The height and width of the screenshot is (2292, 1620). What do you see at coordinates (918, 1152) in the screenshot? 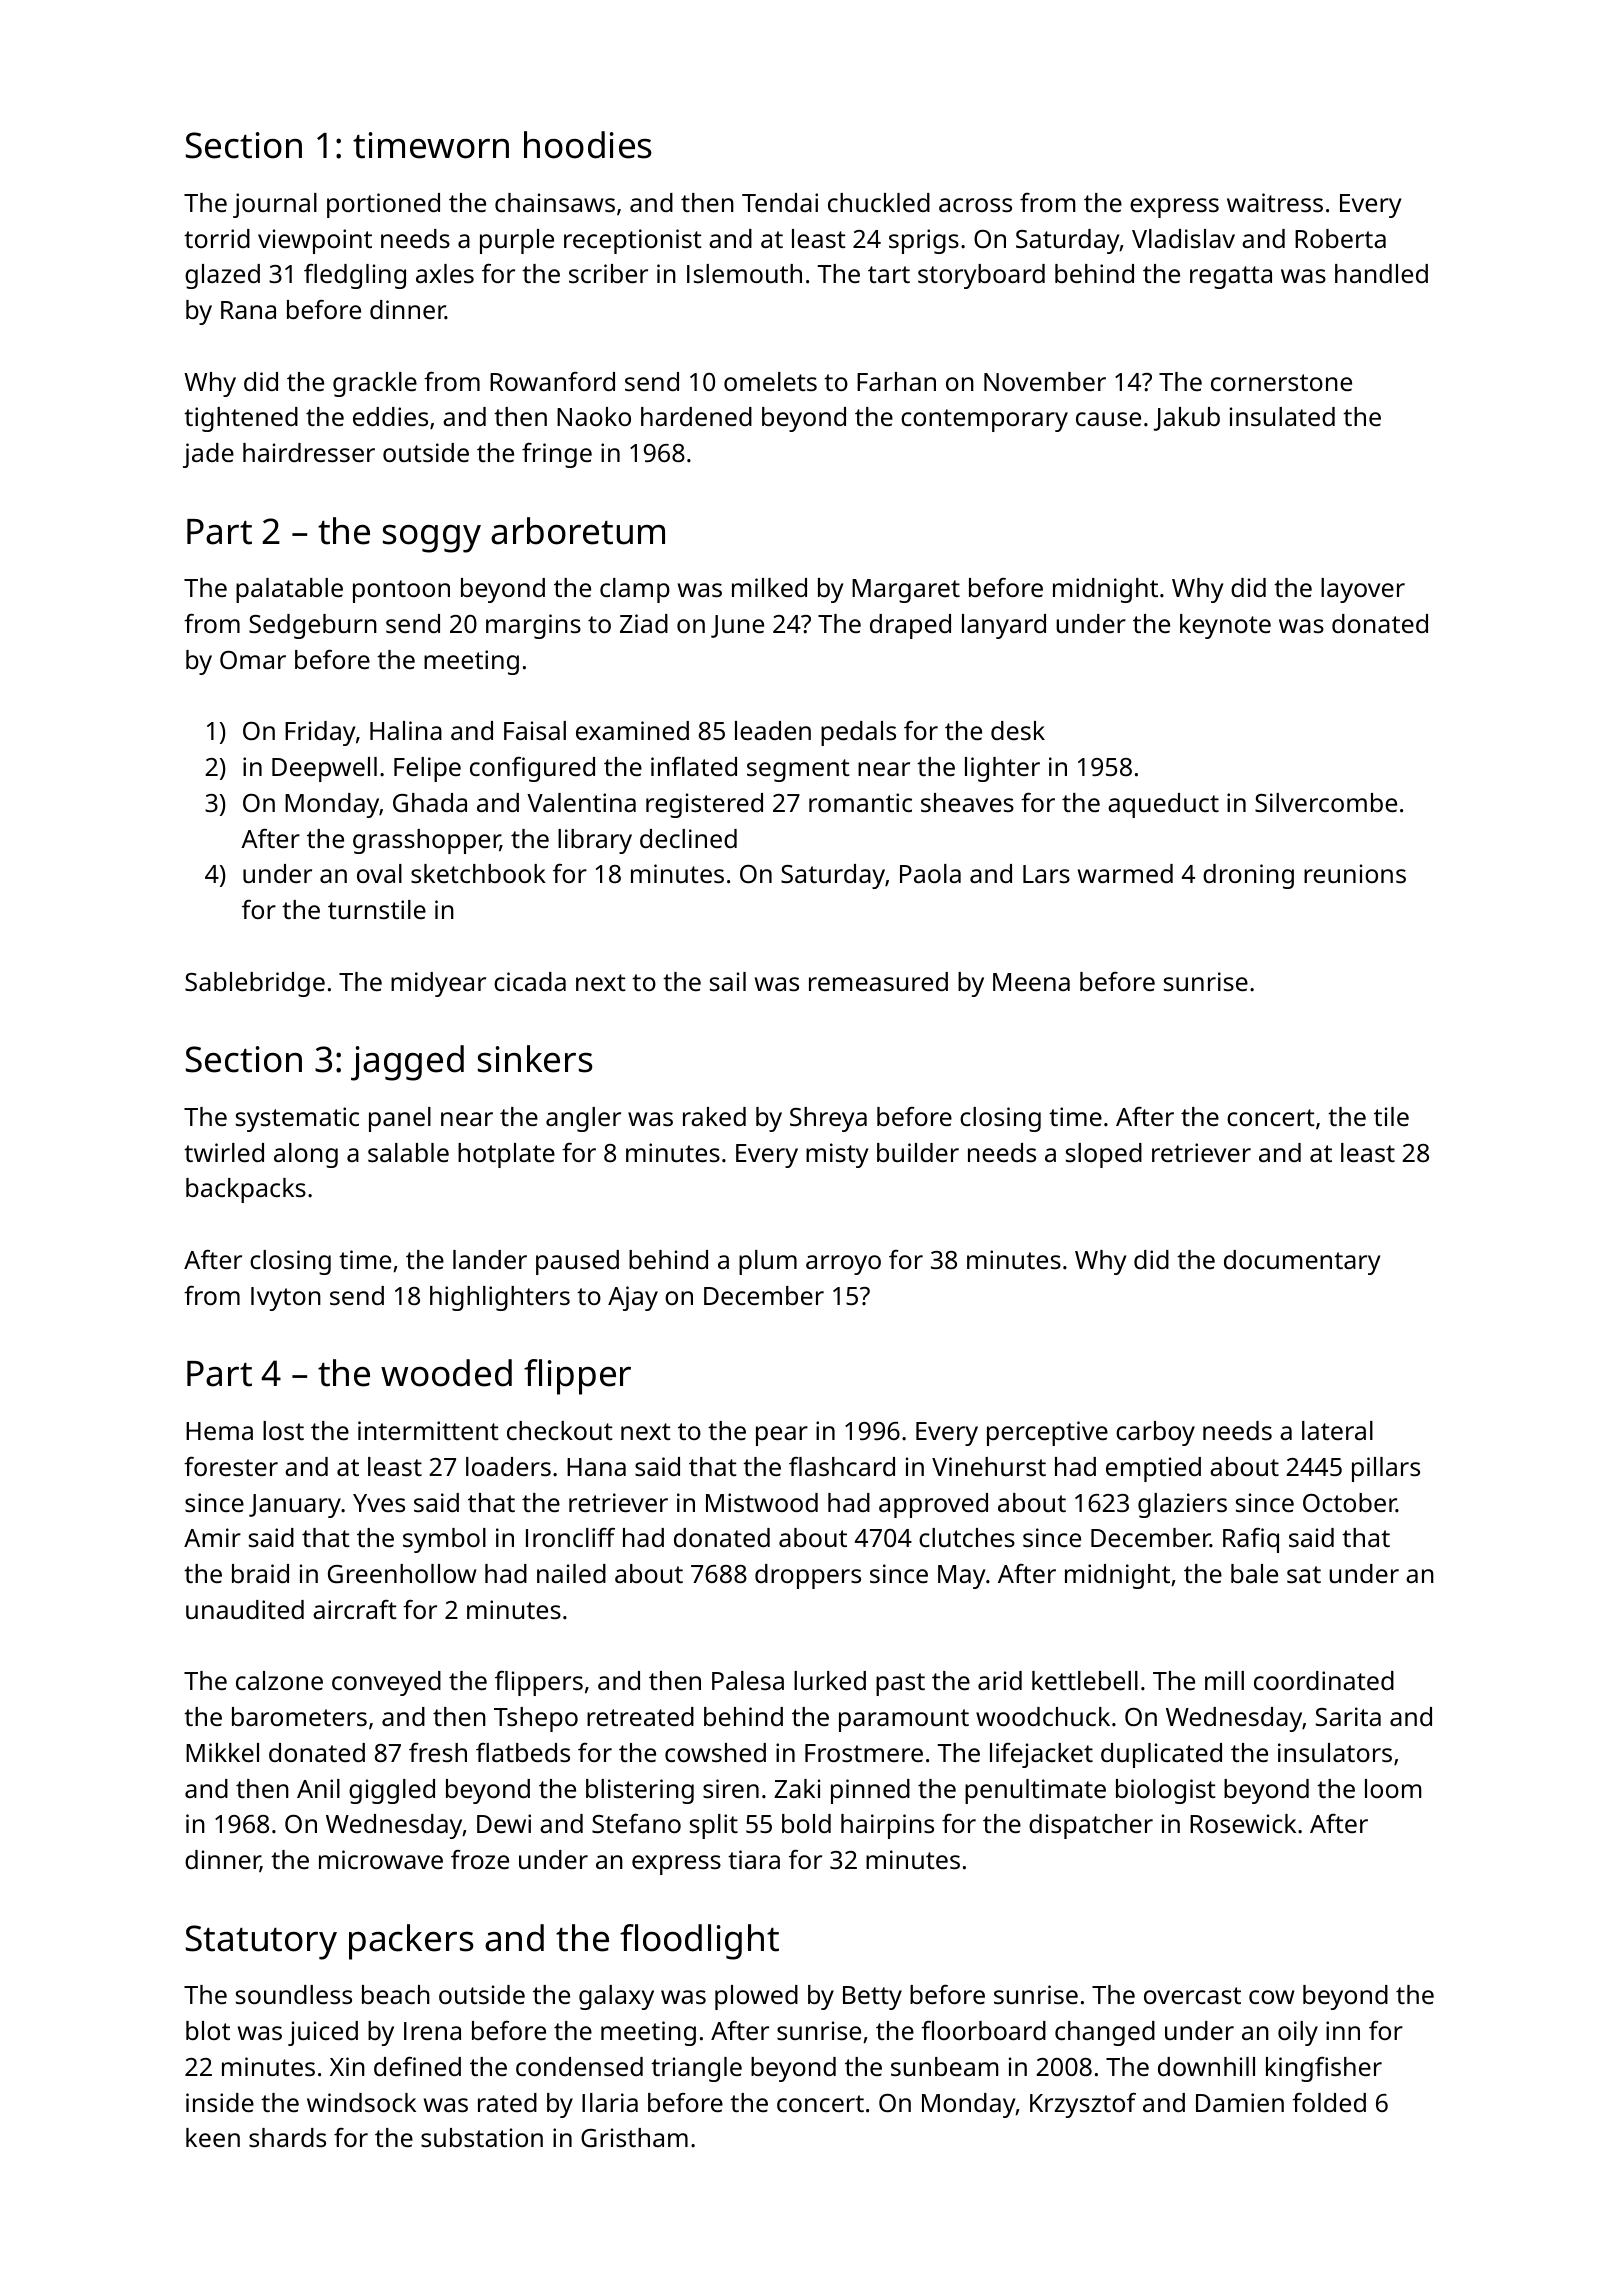
I see `builder` at bounding box center [918, 1152].
